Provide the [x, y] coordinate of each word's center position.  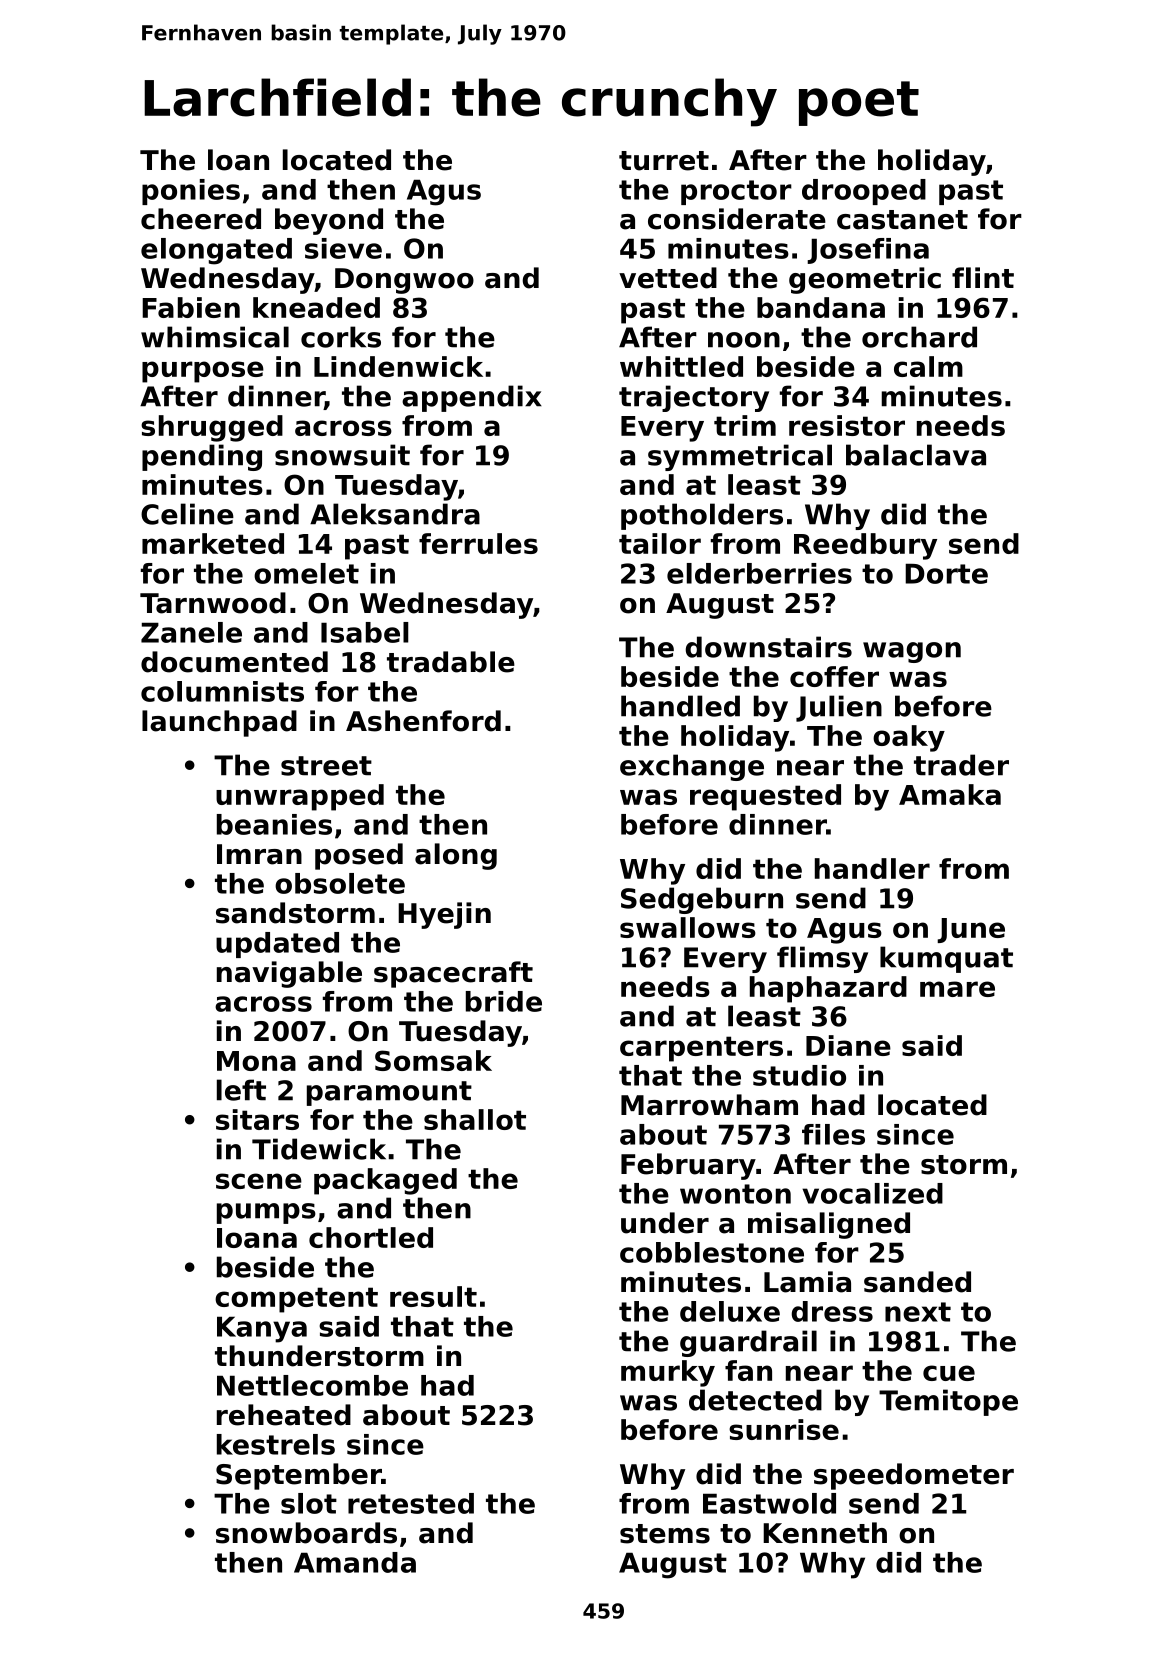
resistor [847, 425]
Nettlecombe [312, 1385]
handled [680, 706]
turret [664, 161]
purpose [203, 372]
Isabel [365, 632]
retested [411, 1503]
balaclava [916, 455]
